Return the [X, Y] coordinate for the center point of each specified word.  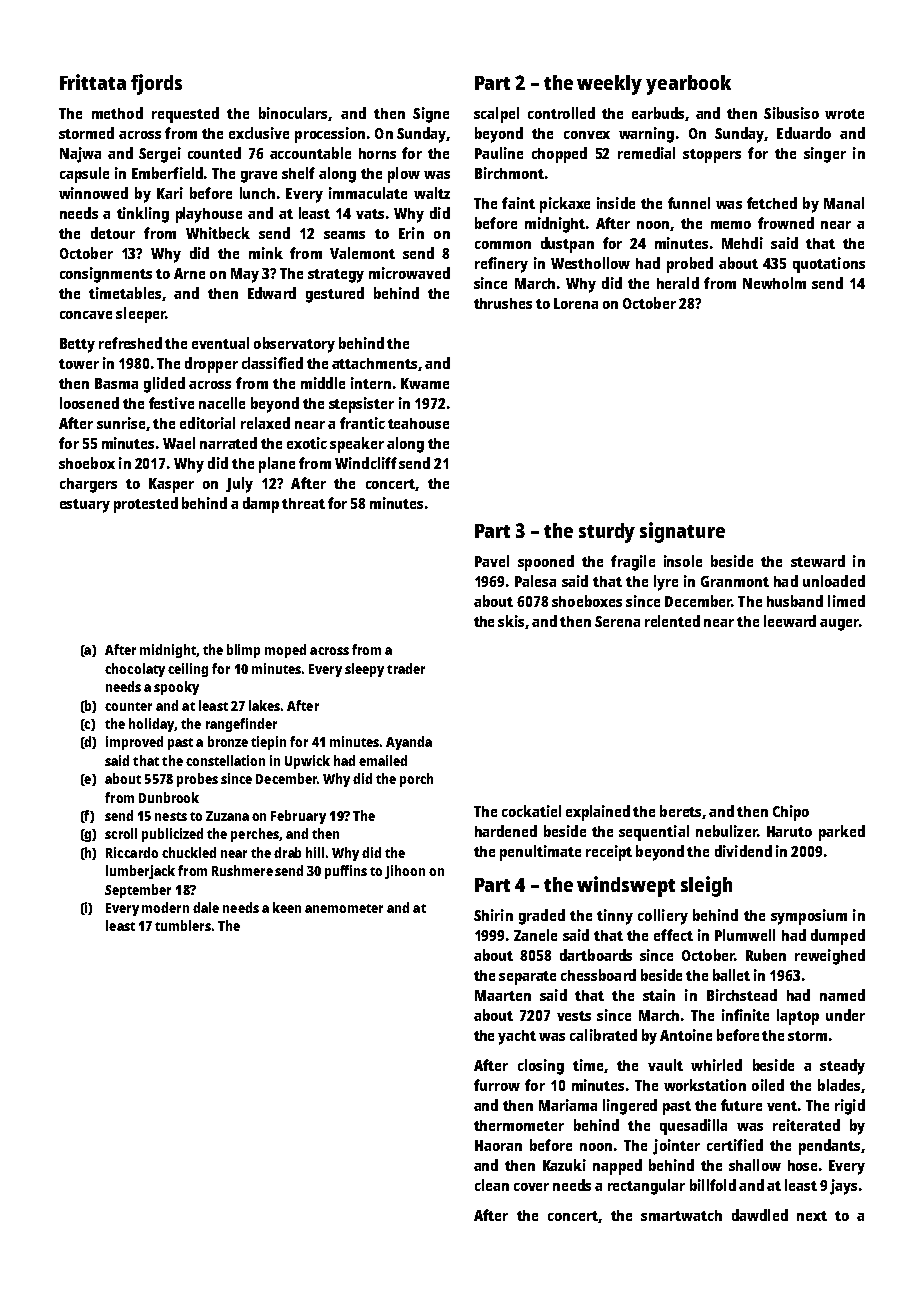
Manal [844, 203]
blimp [243, 651]
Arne [189, 273]
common [503, 245]
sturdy [607, 533]
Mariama [568, 1105]
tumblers [183, 925]
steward [818, 561]
